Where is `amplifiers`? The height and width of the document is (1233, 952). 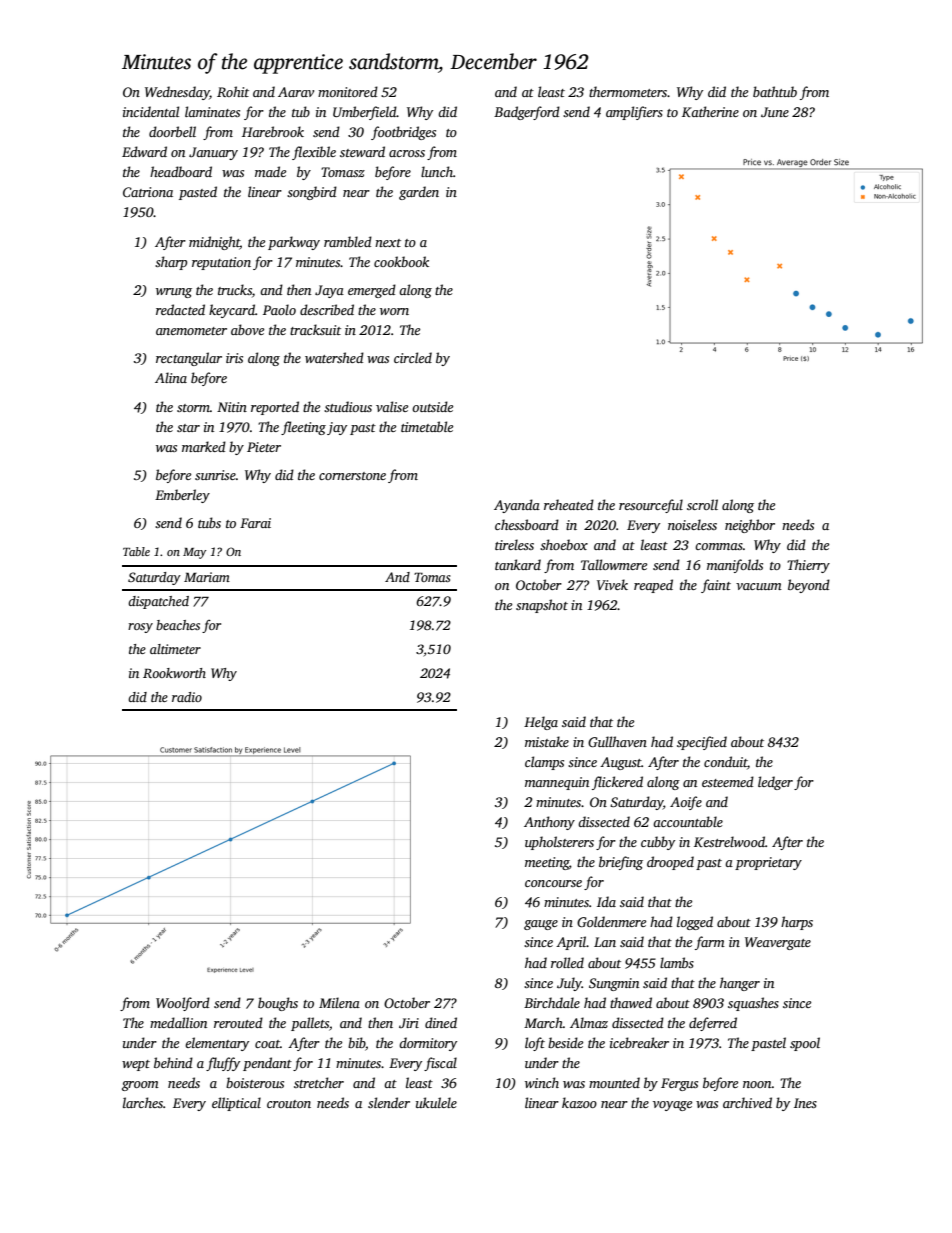 amplifiers is located at coordinates (634, 113).
